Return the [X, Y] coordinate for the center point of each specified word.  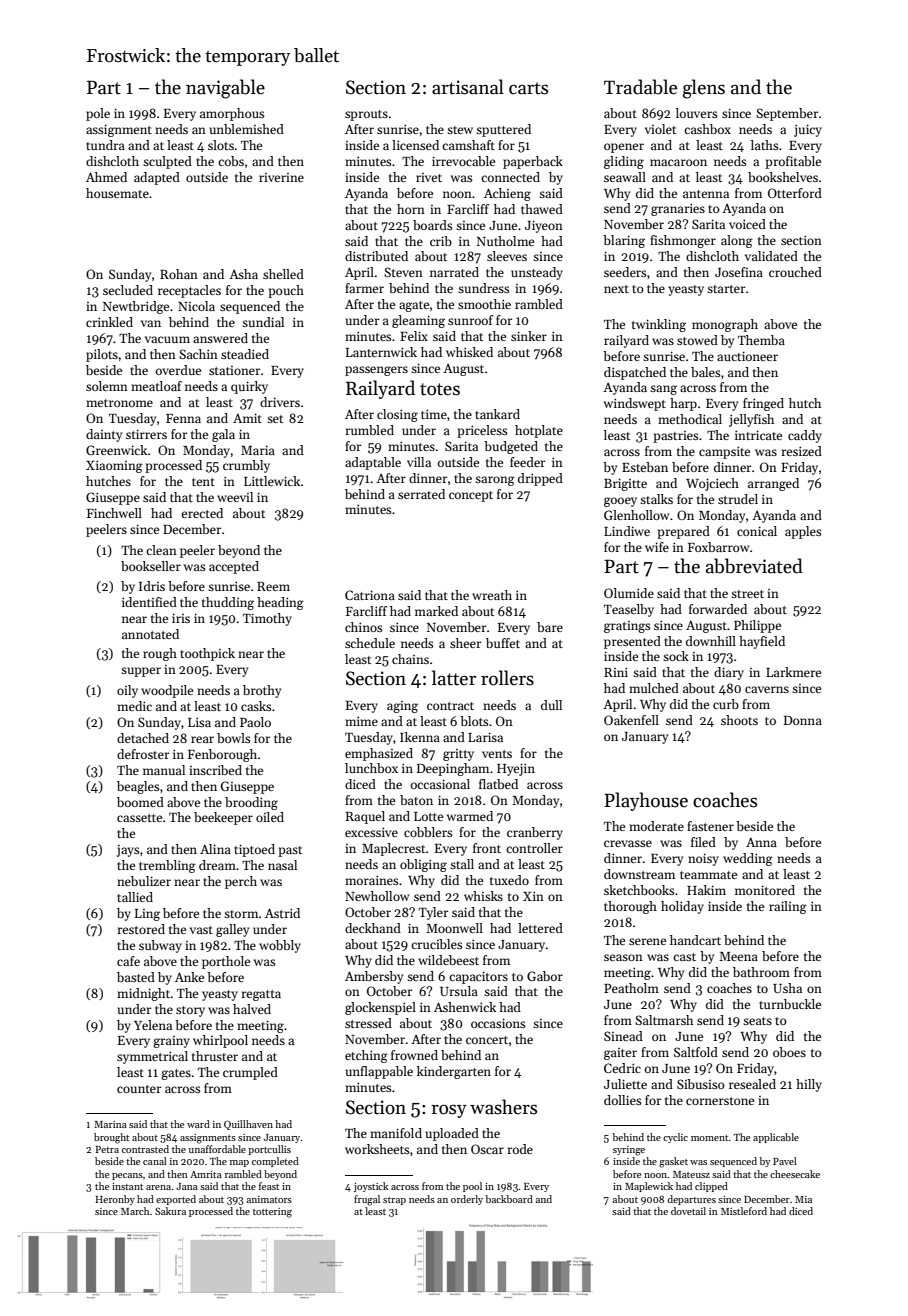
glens [704, 89]
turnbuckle [790, 1004]
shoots [739, 720]
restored [141, 929]
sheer [465, 643]
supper [141, 672]
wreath [492, 595]
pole [98, 114]
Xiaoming [114, 466]
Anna [761, 842]
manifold [396, 1133]
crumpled [250, 1073]
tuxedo [509, 880]
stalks [656, 499]
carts [528, 88]
